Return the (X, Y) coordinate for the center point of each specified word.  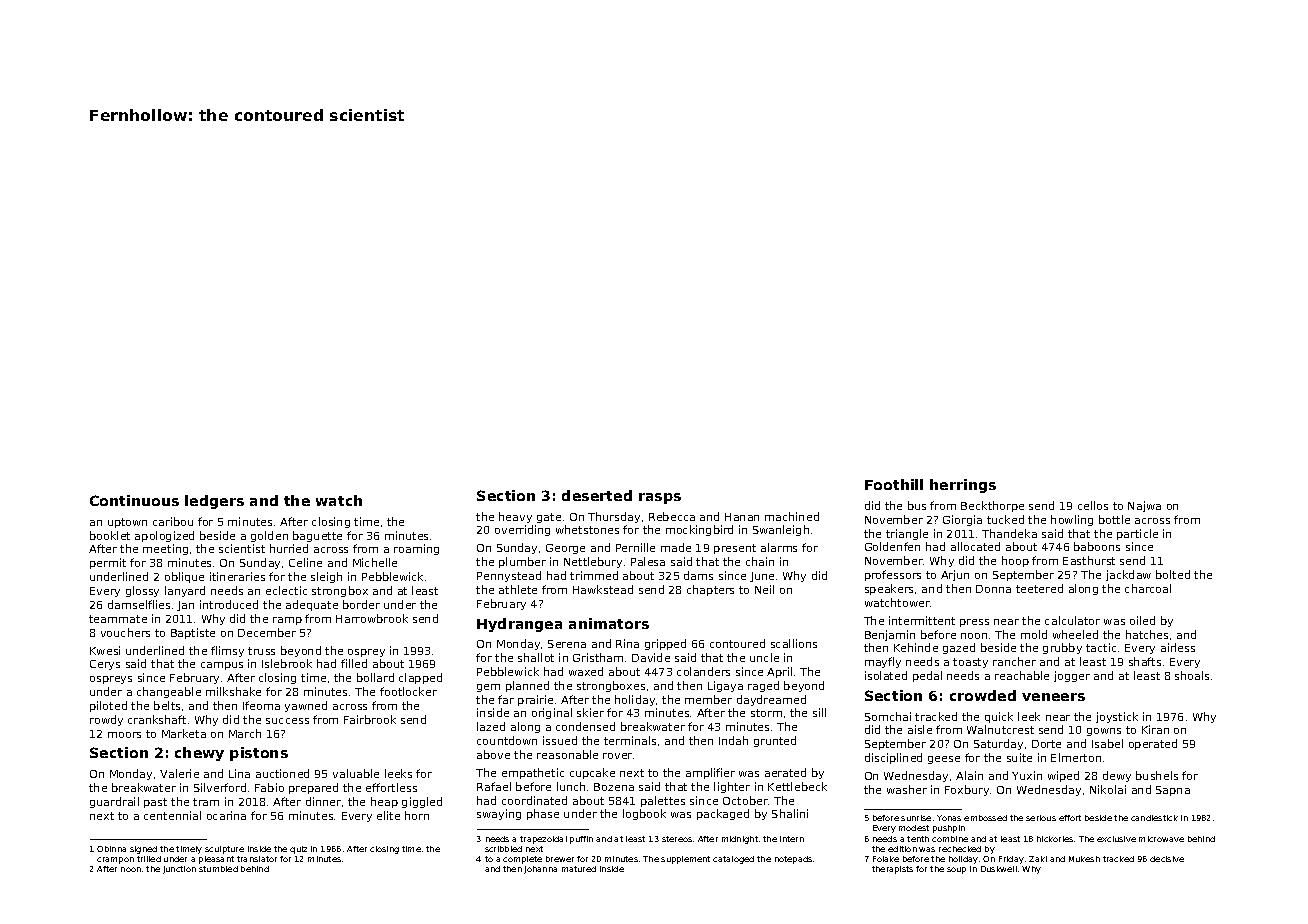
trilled (149, 859)
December (267, 632)
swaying (499, 814)
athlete (518, 589)
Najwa (1144, 506)
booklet (110, 535)
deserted (597, 495)
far (506, 699)
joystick (1117, 717)
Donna (993, 589)
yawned (306, 706)
